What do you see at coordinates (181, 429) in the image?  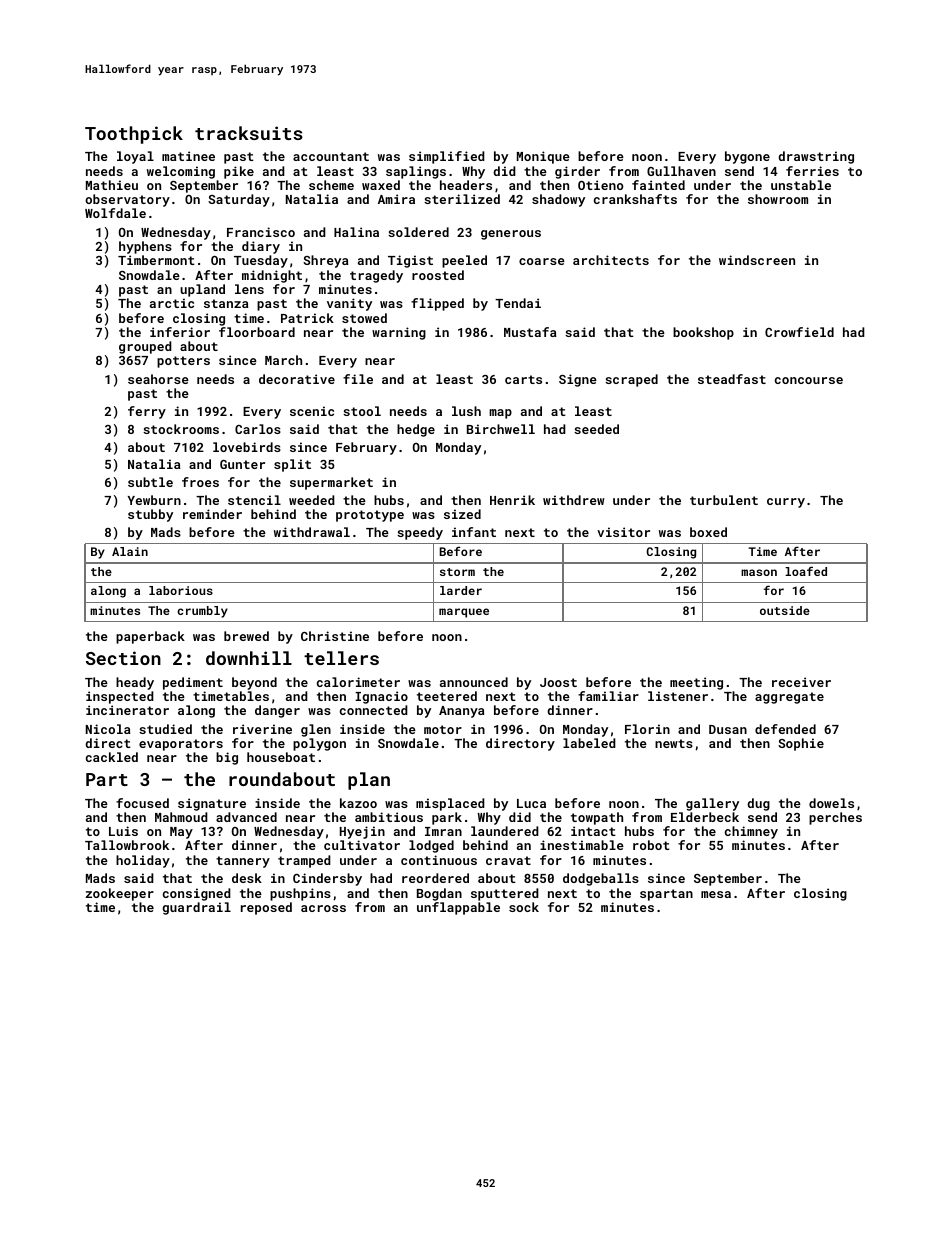 I see `stockrooms` at bounding box center [181, 429].
